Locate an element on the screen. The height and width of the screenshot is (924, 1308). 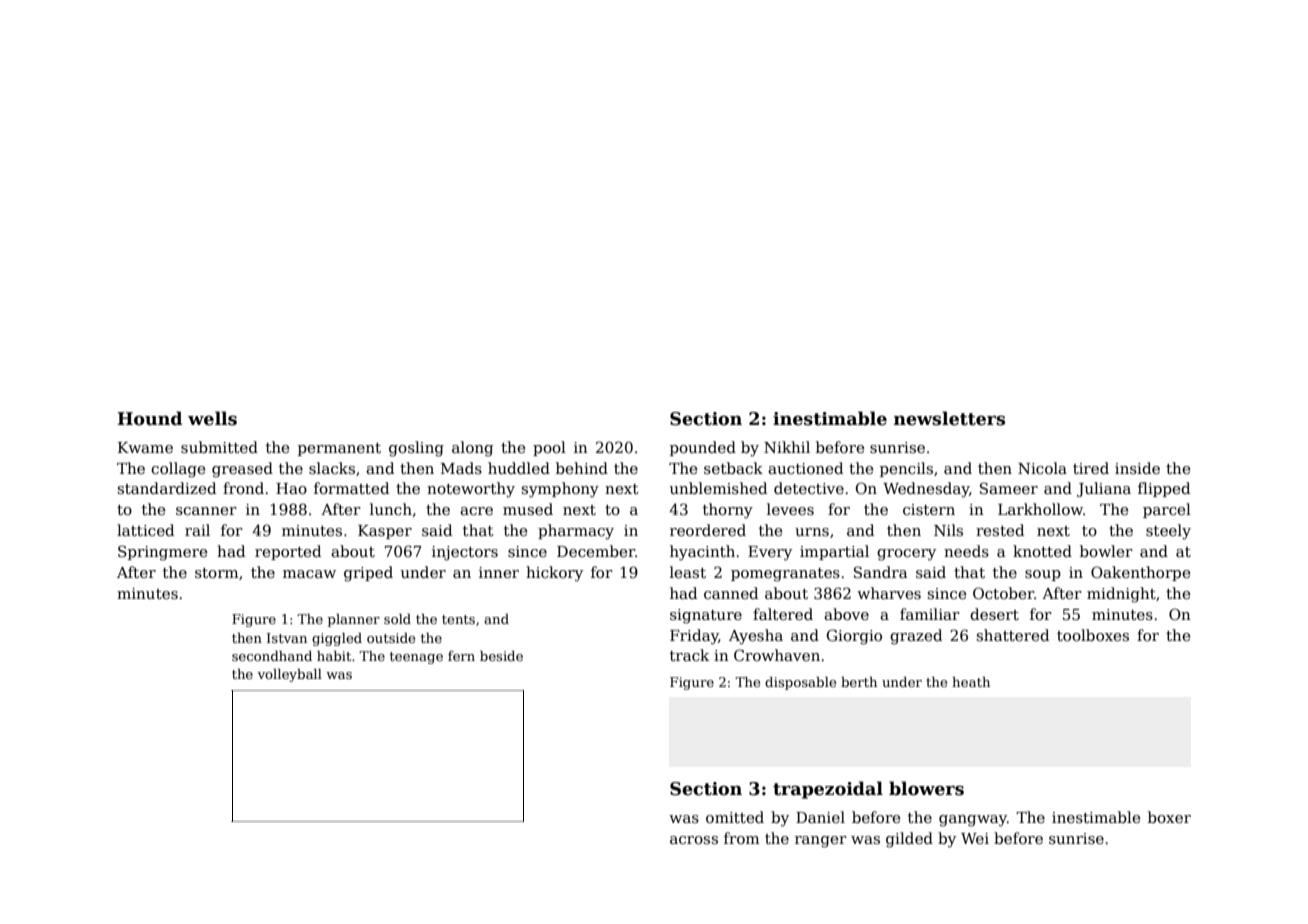
across is located at coordinates (694, 840).
